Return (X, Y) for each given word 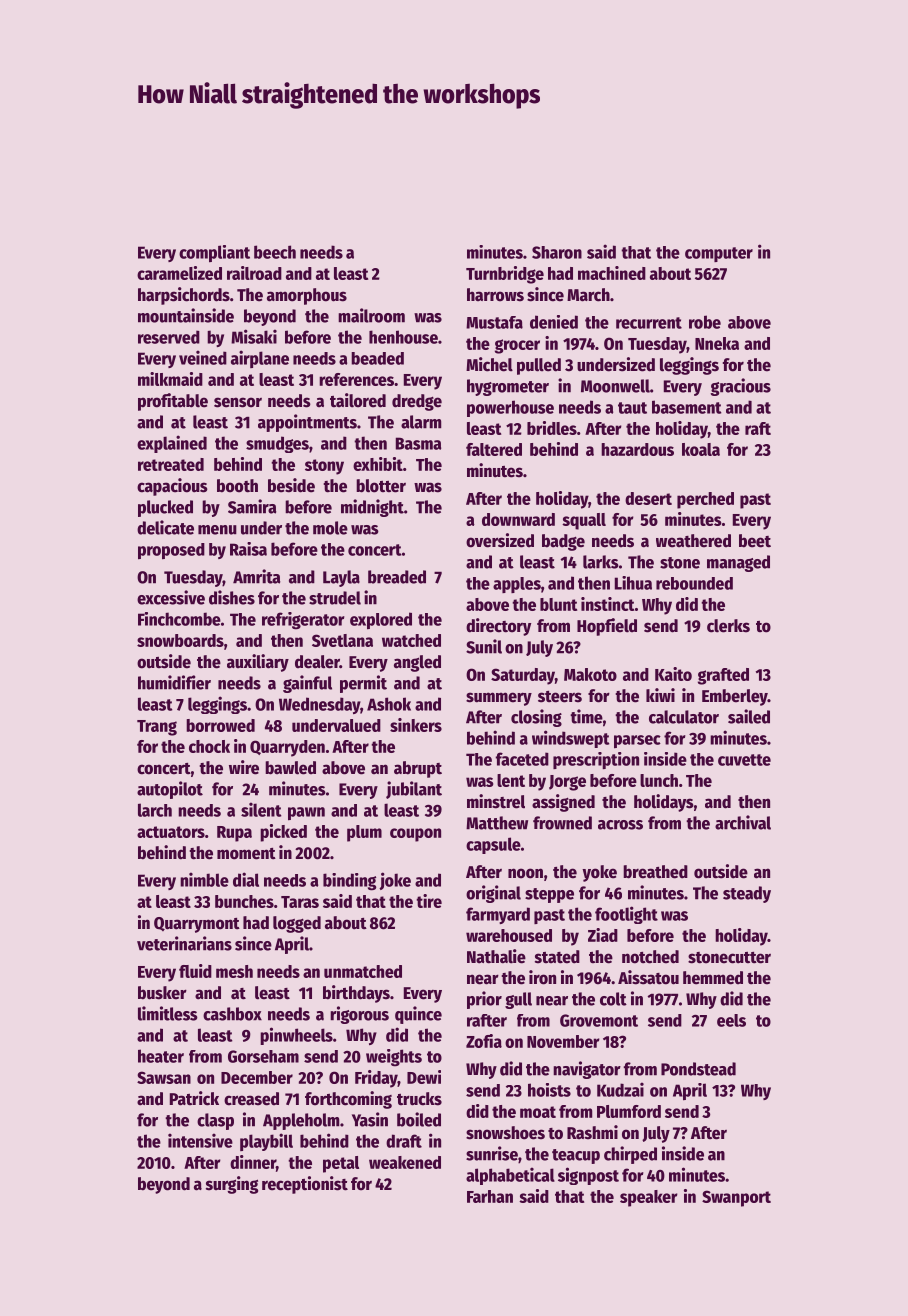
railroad (254, 273)
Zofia (484, 1041)
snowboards (180, 640)
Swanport (736, 1198)
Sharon (557, 252)
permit (363, 684)
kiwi (660, 695)
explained (172, 444)
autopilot (170, 790)
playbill (266, 1142)
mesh (234, 971)
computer (719, 254)
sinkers (416, 725)
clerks (728, 626)
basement (687, 407)
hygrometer (508, 387)
